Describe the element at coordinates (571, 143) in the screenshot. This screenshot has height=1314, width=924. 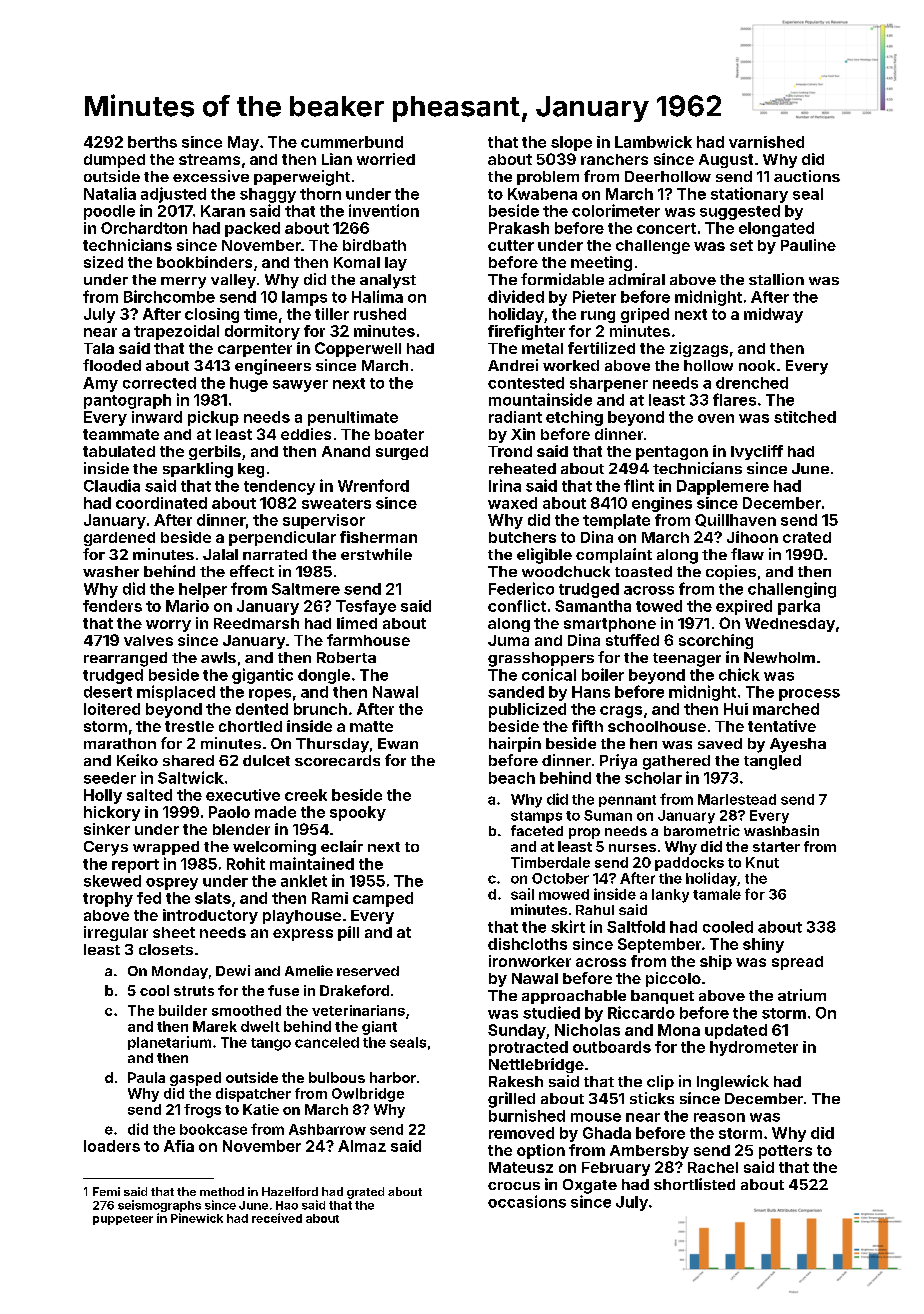
I see `slope` at that location.
